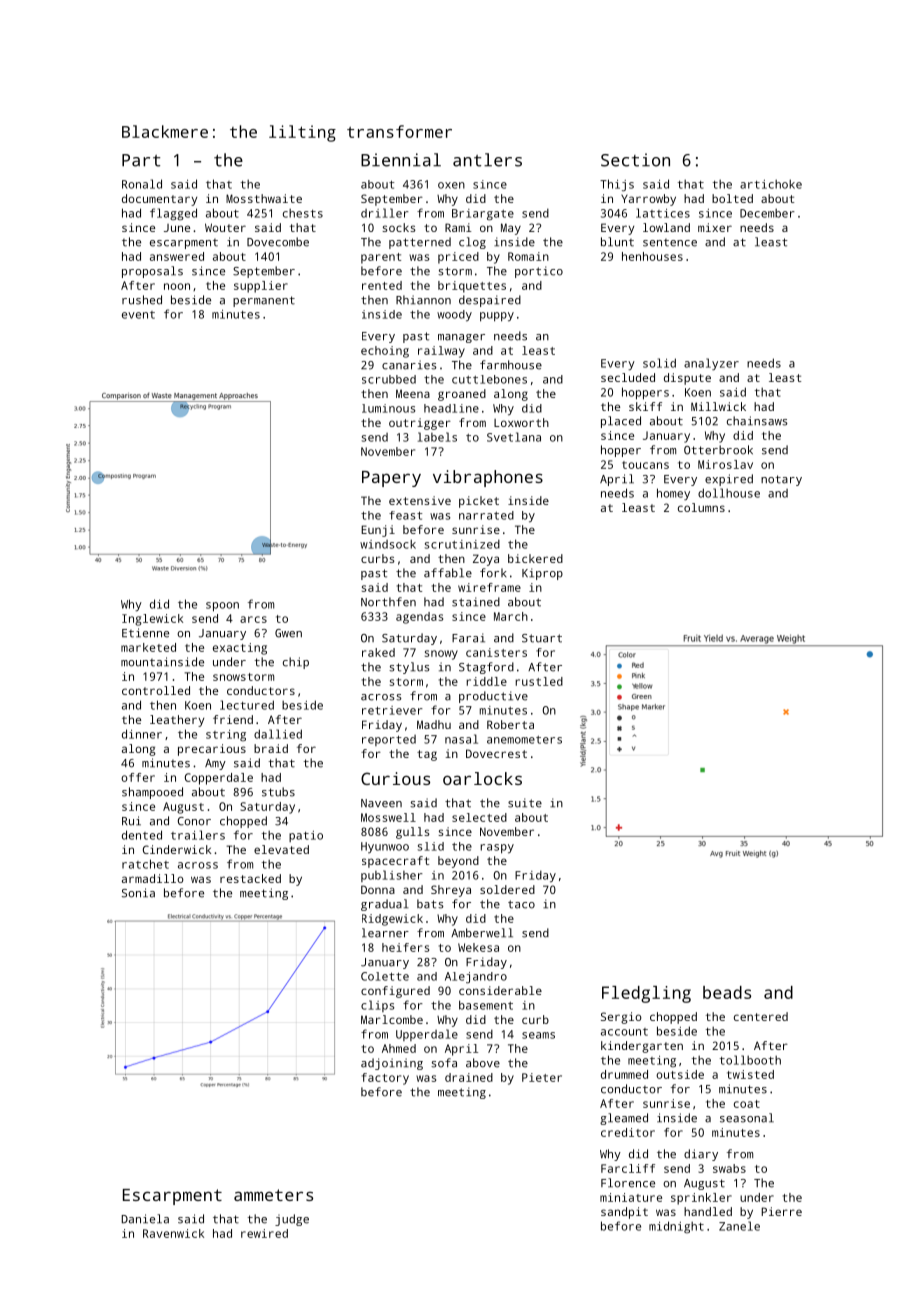 Image resolution: width=924 pixels, height=1308 pixels. Describe the element at coordinates (152, 620) in the screenshot. I see `Inglewick` at that location.
